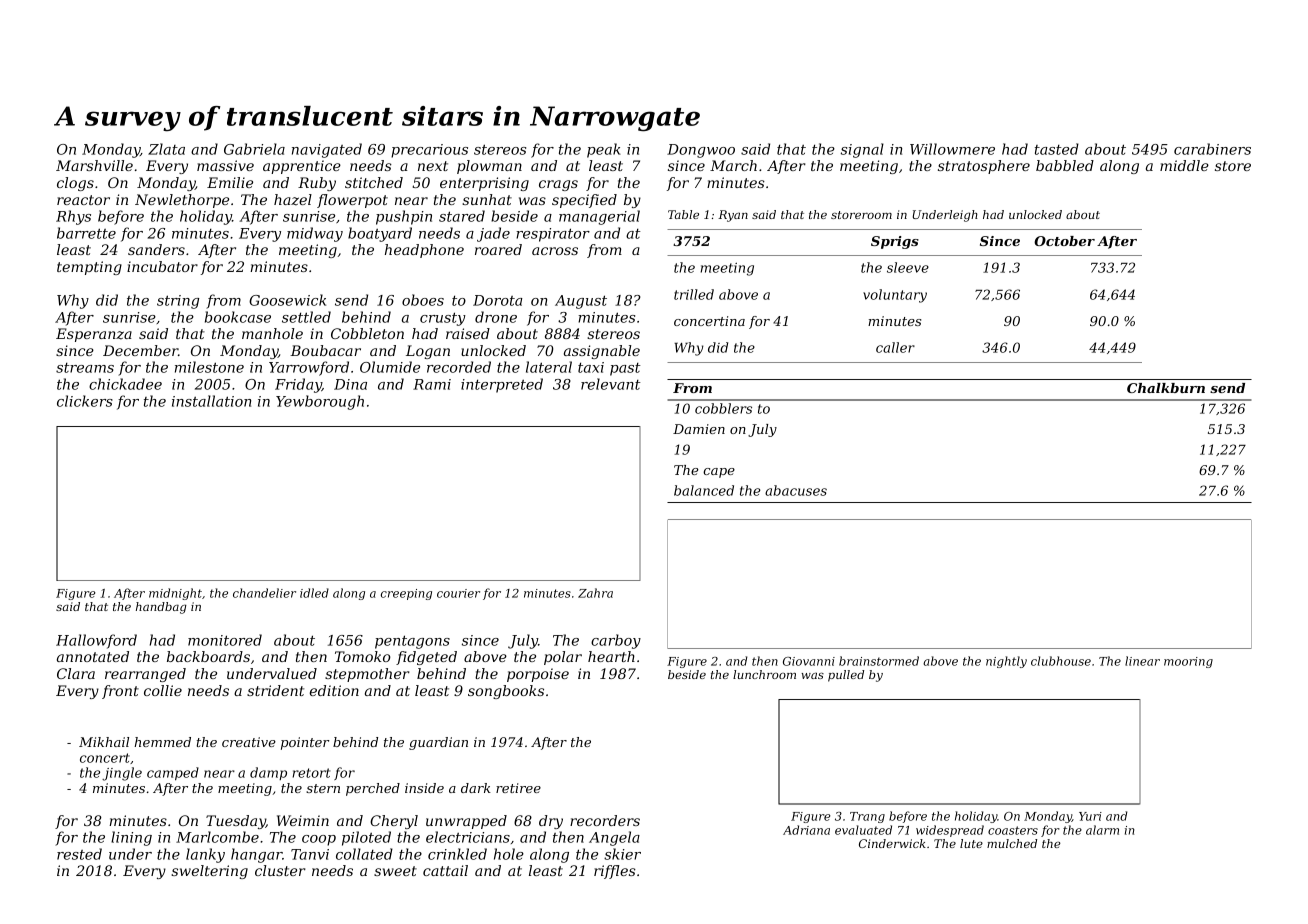  What do you see at coordinates (809, 661) in the screenshot?
I see `Giovanni` at bounding box center [809, 661].
